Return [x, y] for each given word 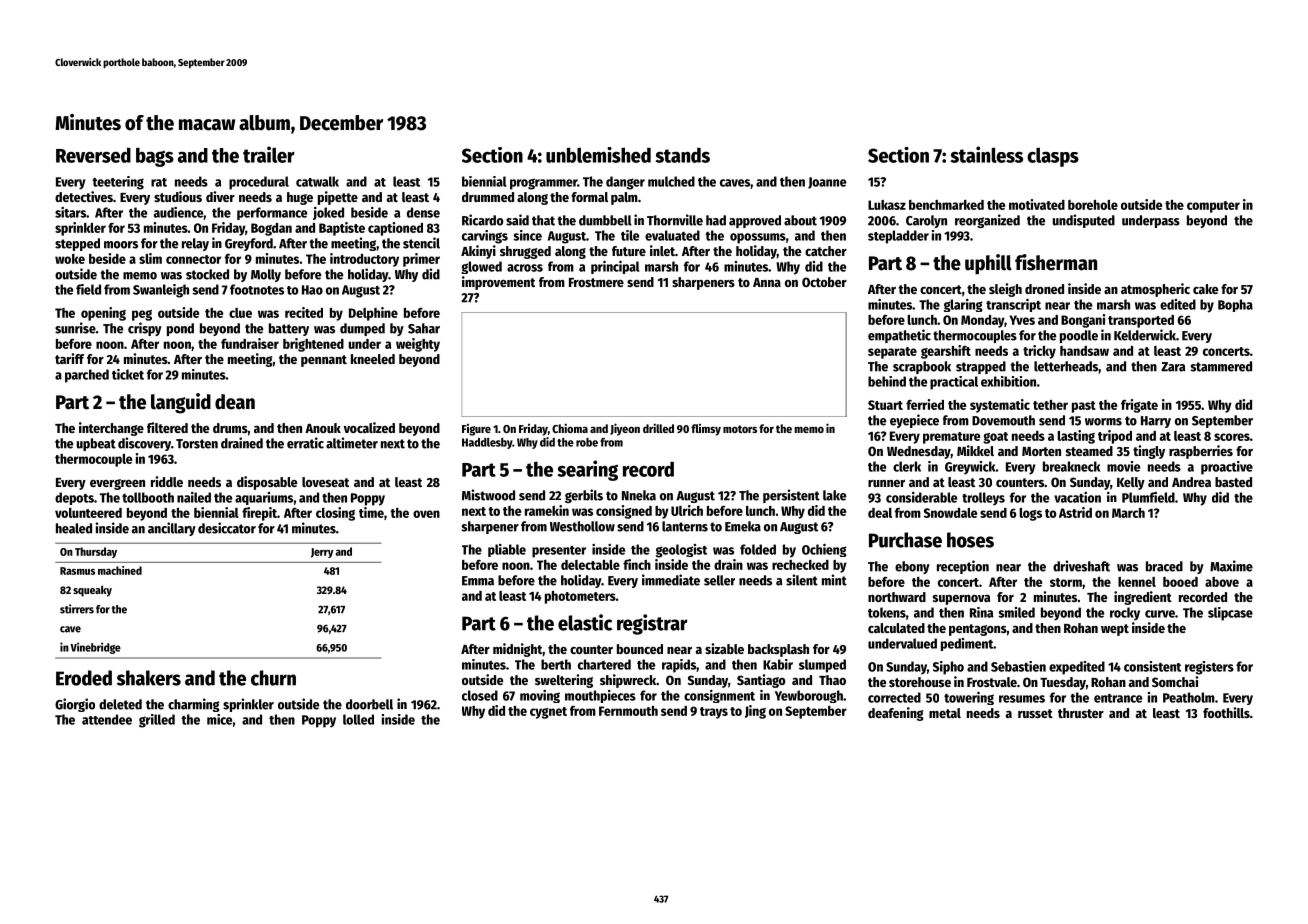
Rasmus [77, 571]
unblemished [598, 155]
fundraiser [250, 343]
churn [273, 678]
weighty [418, 345]
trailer [269, 154]
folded [758, 549]
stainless [986, 154]
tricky [1039, 352]
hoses [970, 540]
